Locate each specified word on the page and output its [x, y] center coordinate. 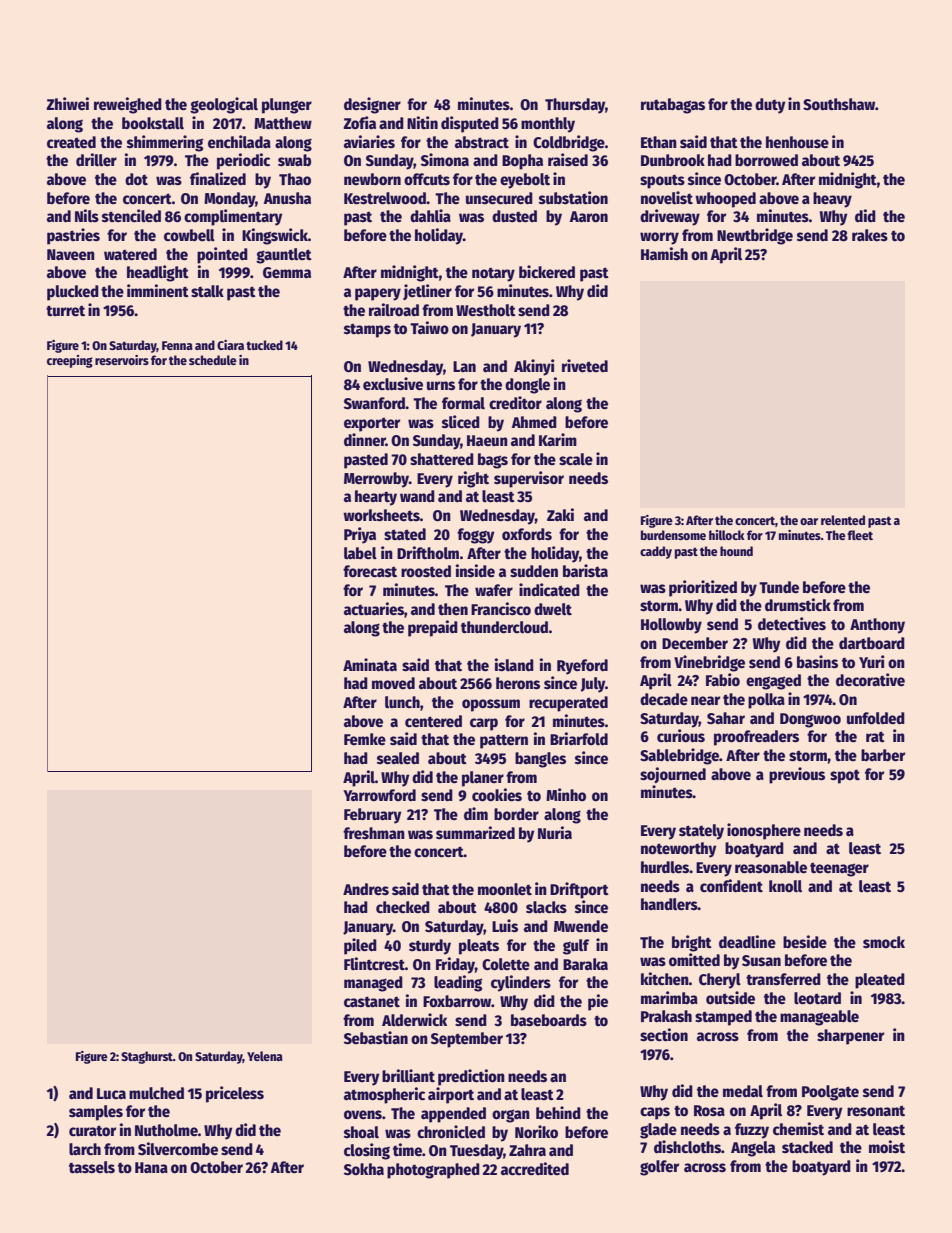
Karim [558, 439]
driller [96, 160]
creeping [70, 361]
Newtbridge [755, 236]
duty [770, 106]
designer [372, 105]
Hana [151, 1167]
